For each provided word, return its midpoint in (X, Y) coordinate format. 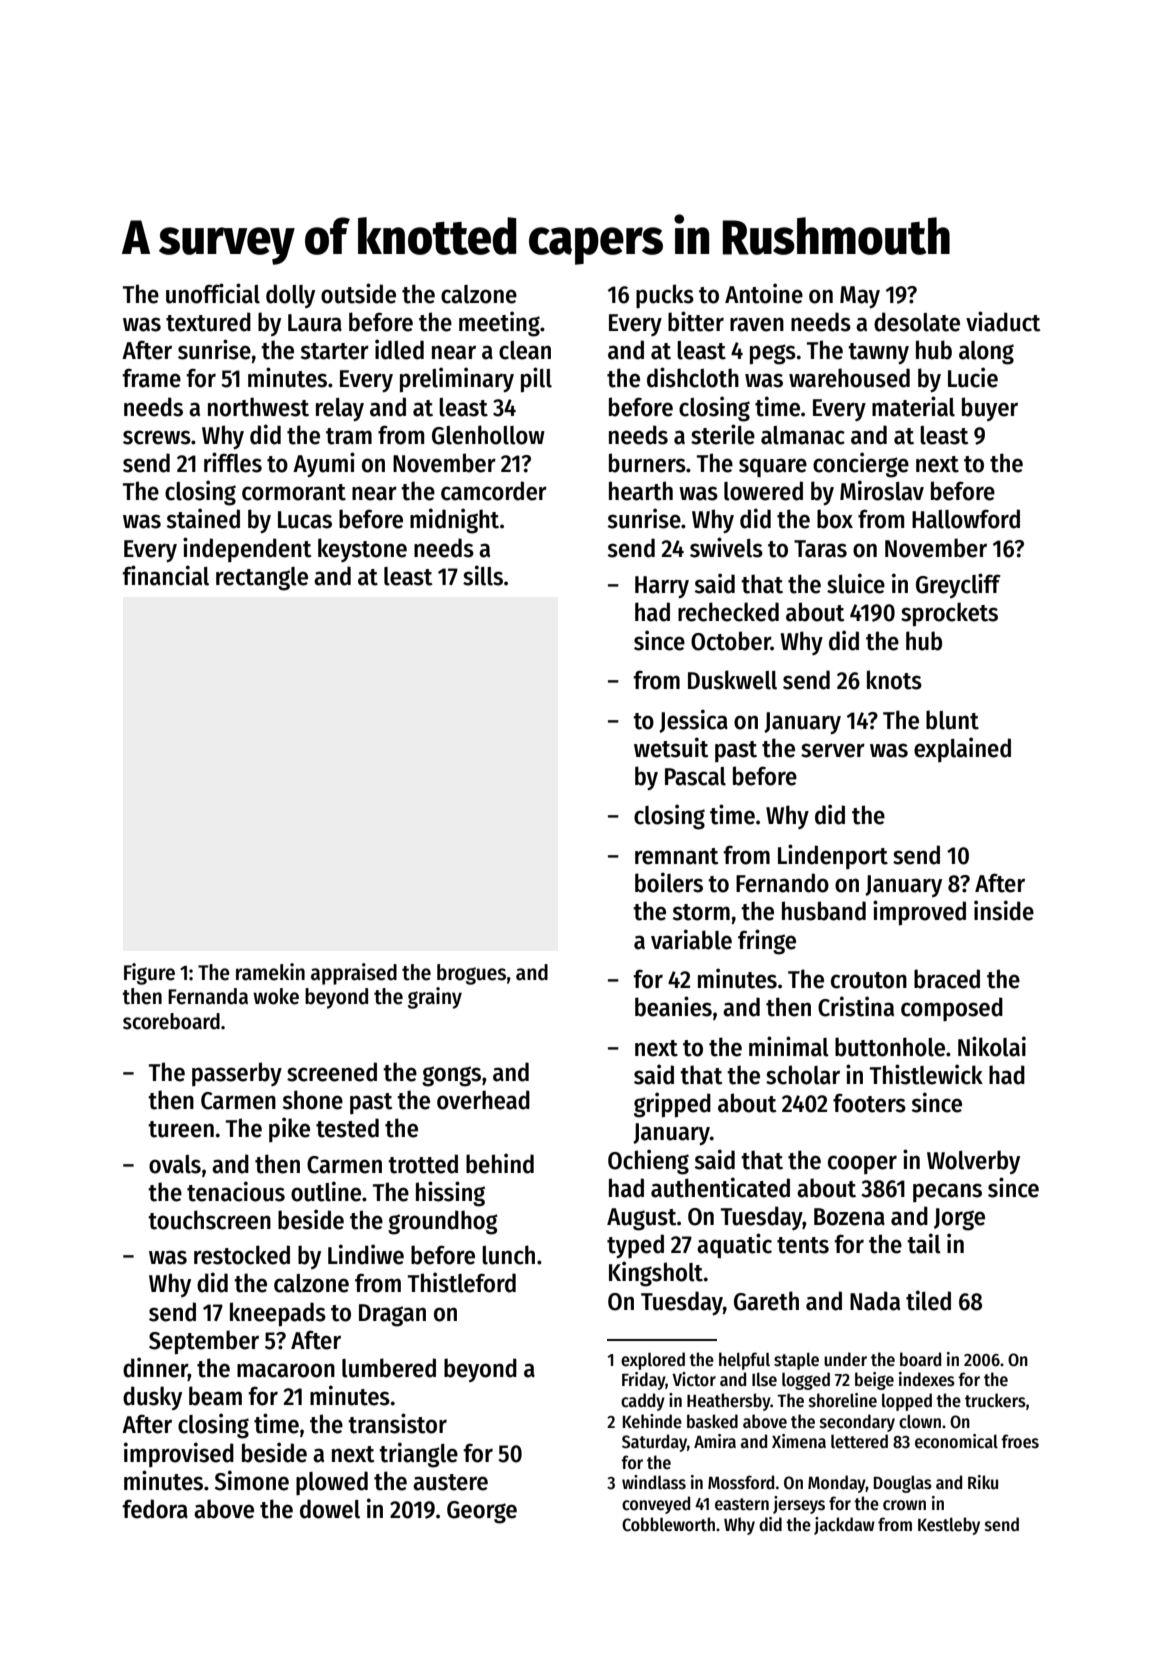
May (860, 297)
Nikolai (992, 1046)
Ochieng (648, 1162)
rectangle (262, 579)
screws (157, 437)
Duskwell (732, 680)
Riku (983, 1482)
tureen (181, 1129)
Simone (252, 1480)
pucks (665, 296)
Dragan (392, 1315)
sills (483, 575)
